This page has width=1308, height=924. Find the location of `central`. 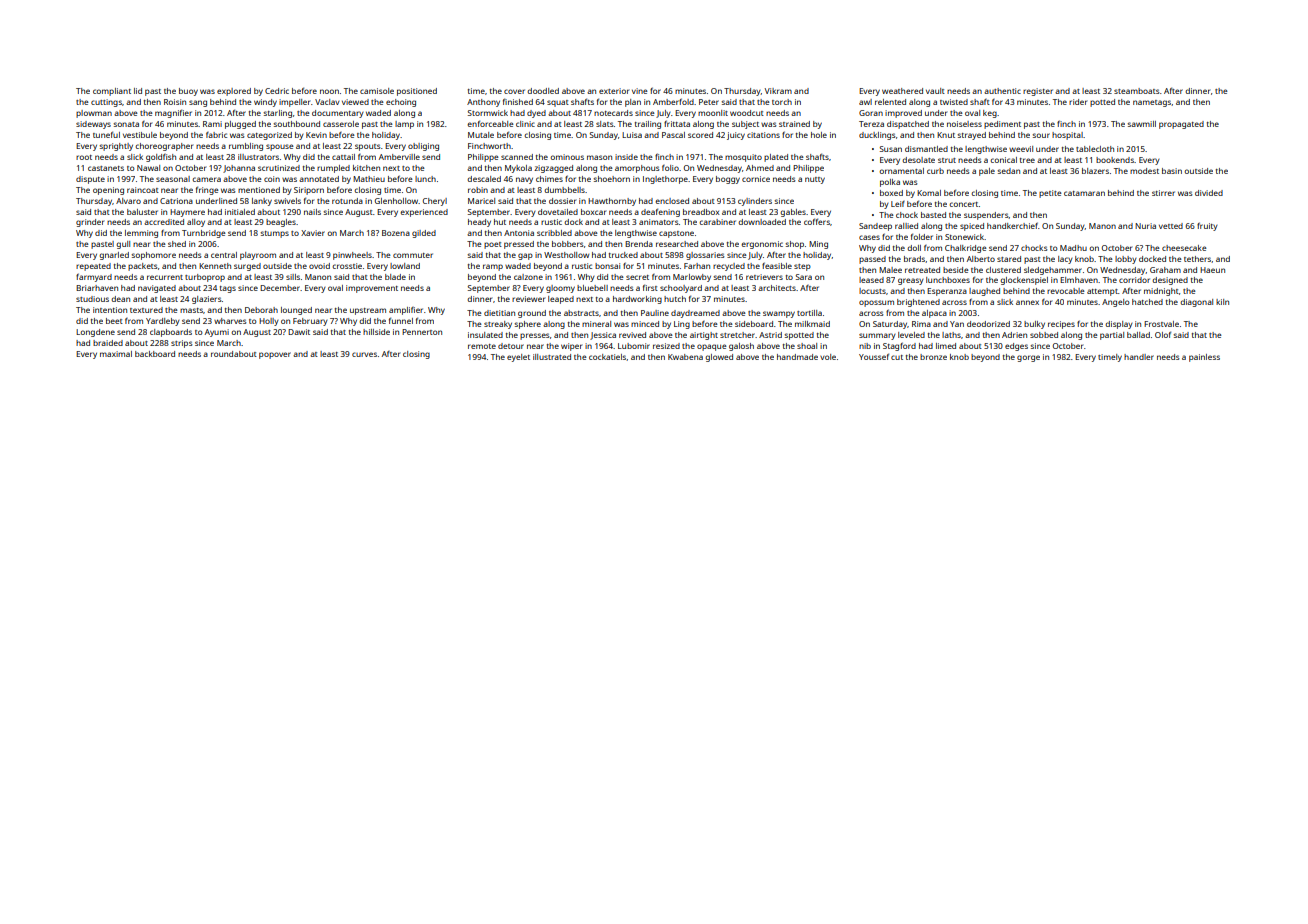

central is located at coordinates (224, 255).
